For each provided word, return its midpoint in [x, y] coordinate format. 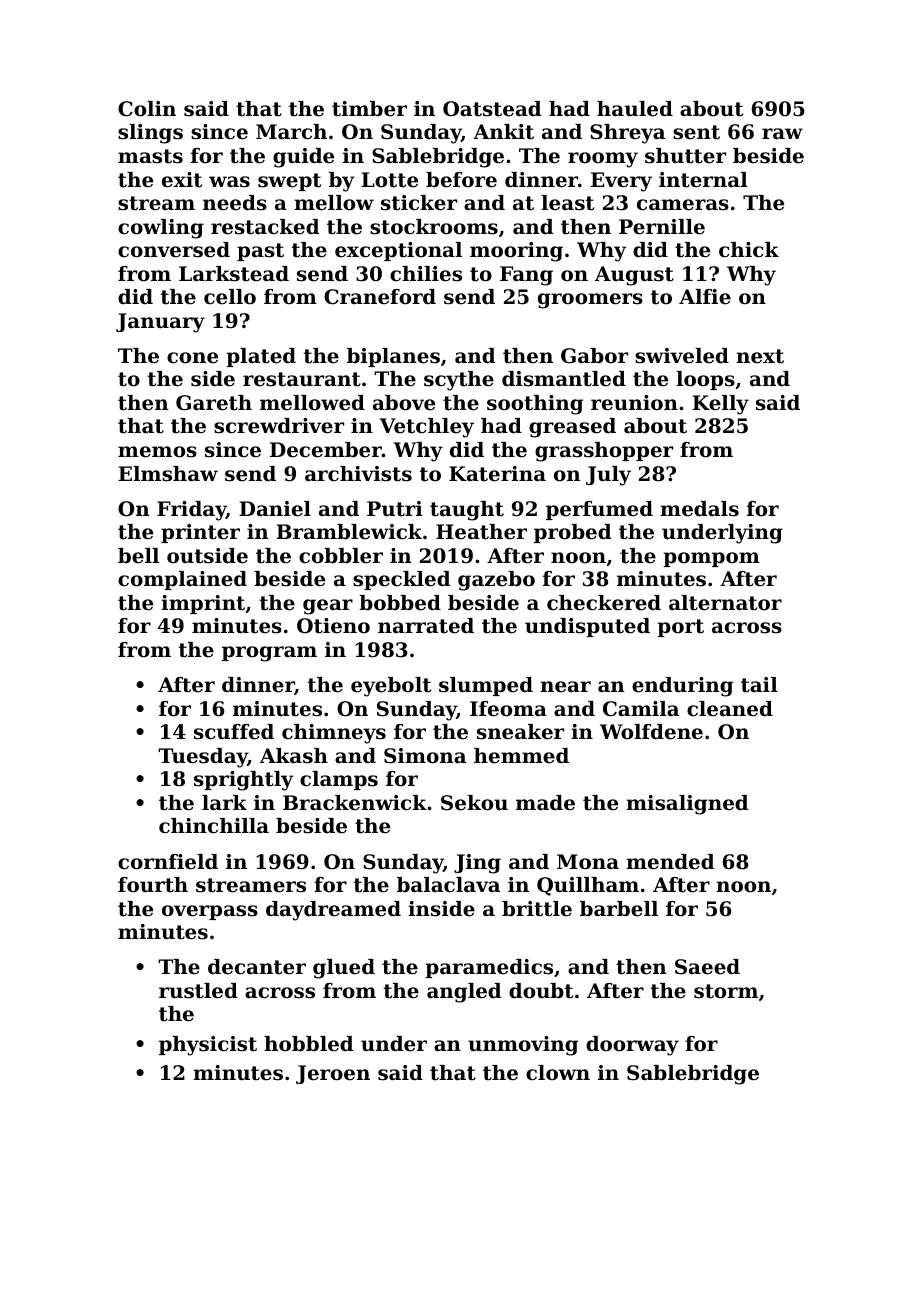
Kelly [720, 405]
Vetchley [427, 428]
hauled [635, 109]
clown [558, 1073]
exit [182, 180]
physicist [208, 1046]
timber [369, 109]
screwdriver [279, 426]
